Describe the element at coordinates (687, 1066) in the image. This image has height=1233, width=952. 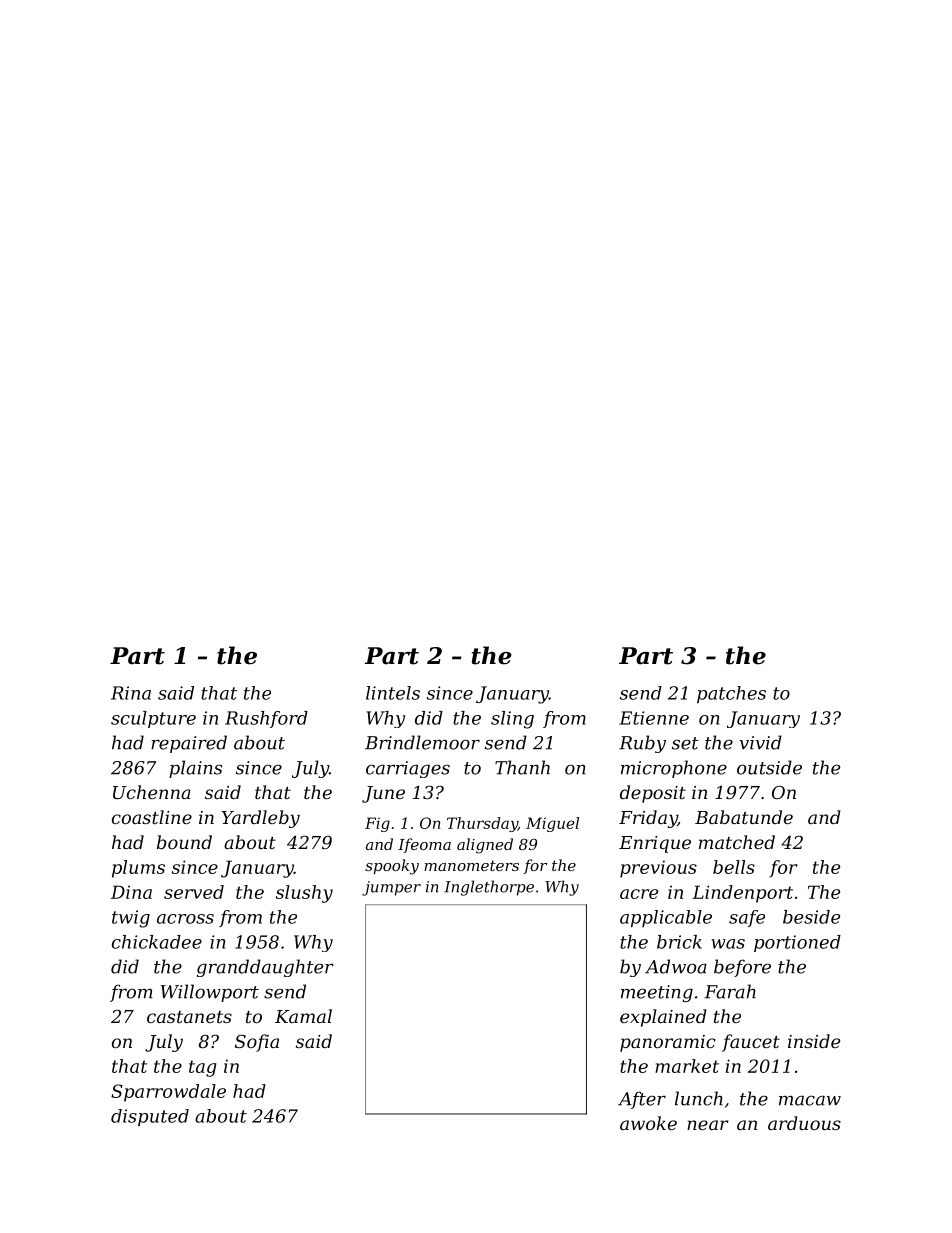
I see `market` at that location.
